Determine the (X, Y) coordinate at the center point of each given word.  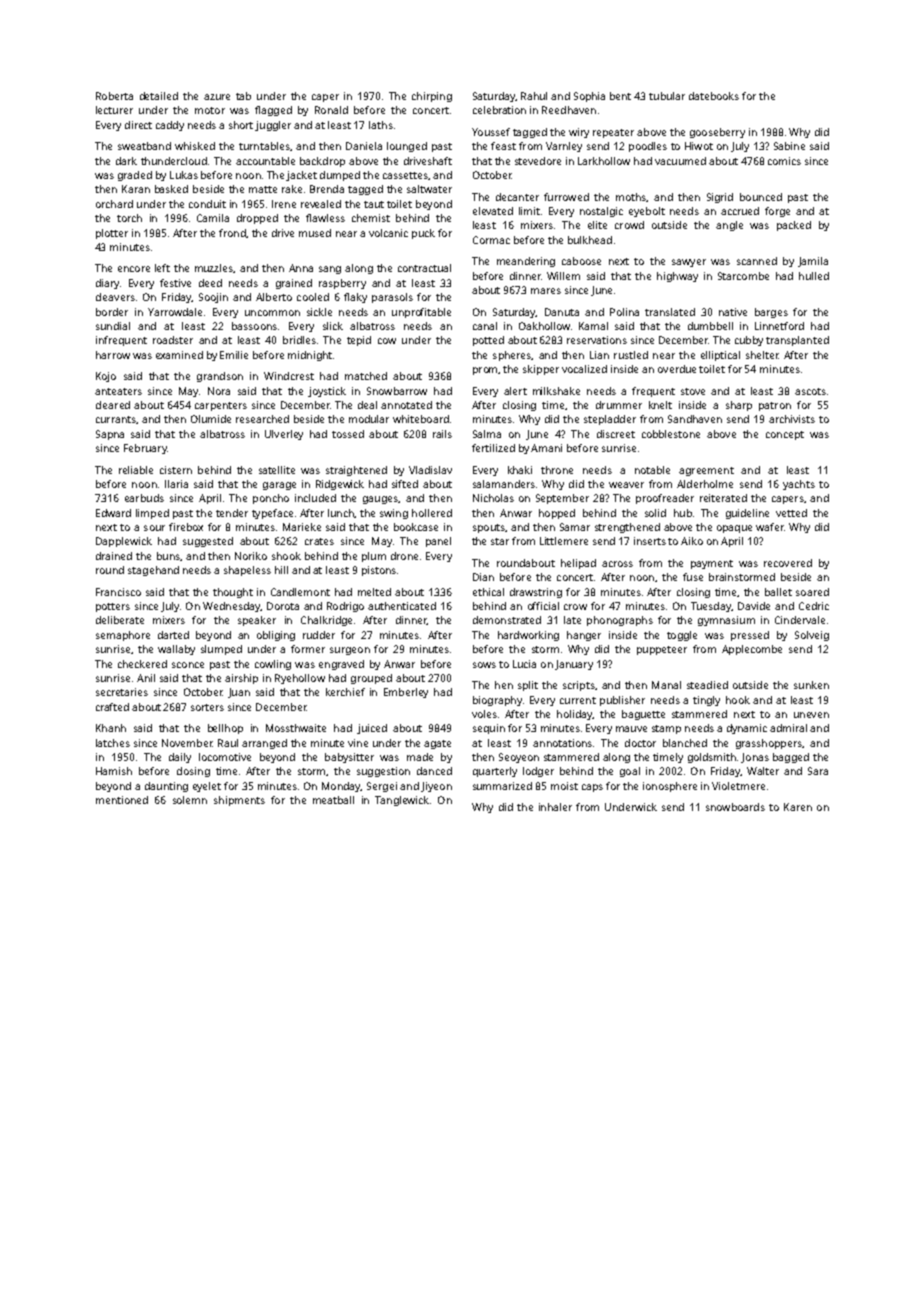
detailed (159, 96)
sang (330, 270)
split (528, 686)
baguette (643, 715)
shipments (239, 801)
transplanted (797, 341)
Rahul (534, 96)
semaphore (123, 636)
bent (620, 96)
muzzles (214, 268)
